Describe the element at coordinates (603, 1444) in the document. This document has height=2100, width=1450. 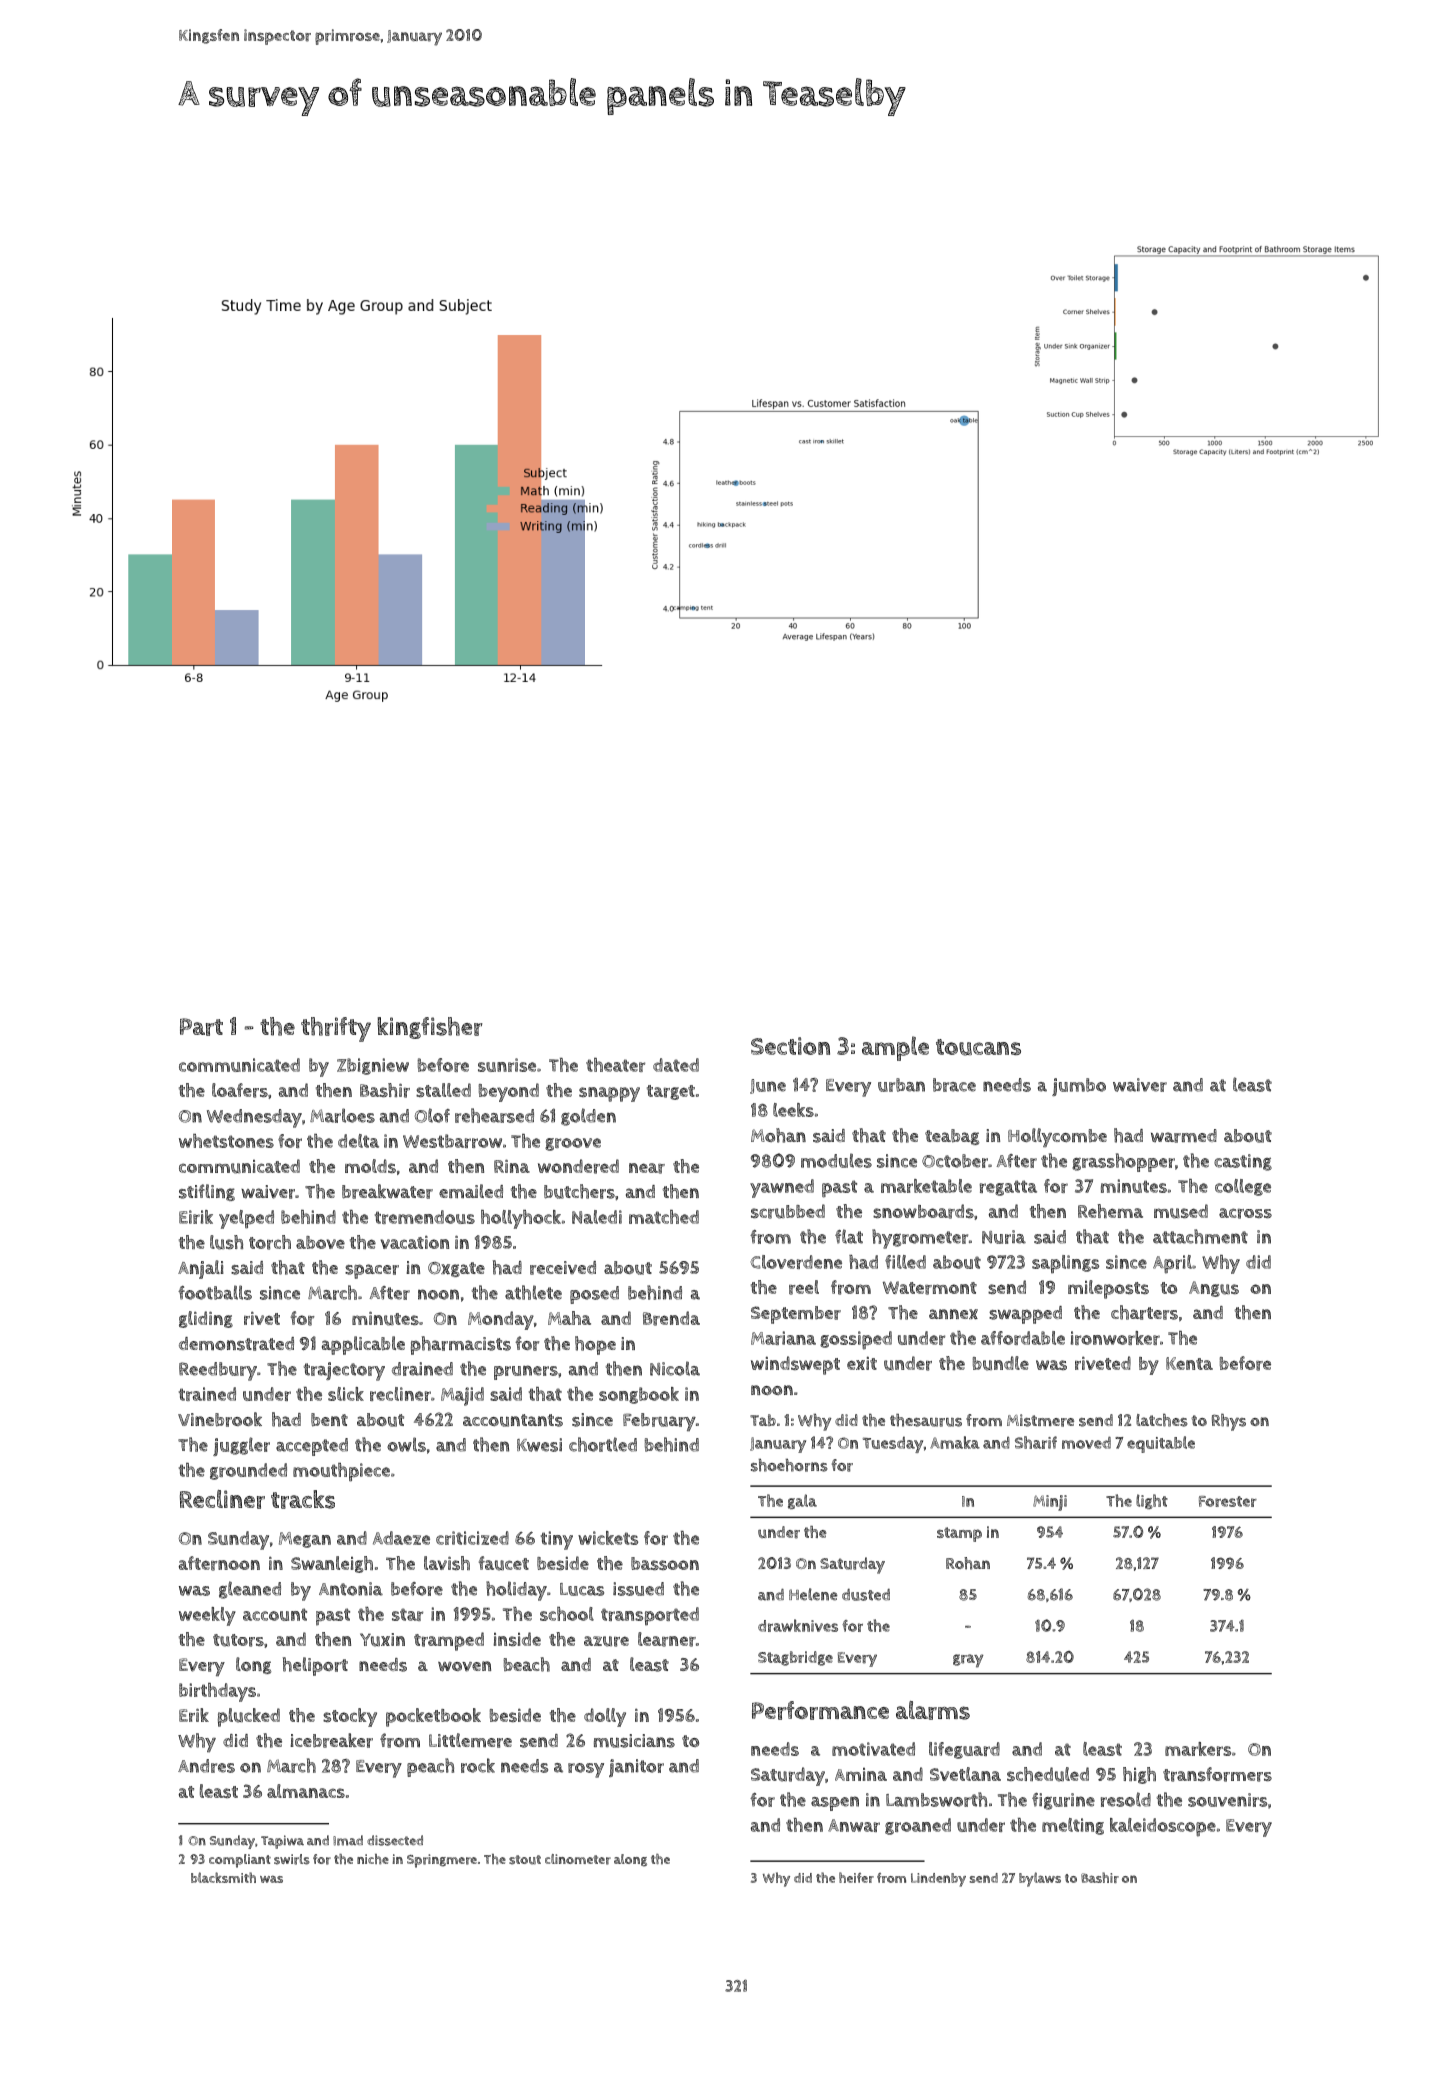
I see `chortled` at that location.
